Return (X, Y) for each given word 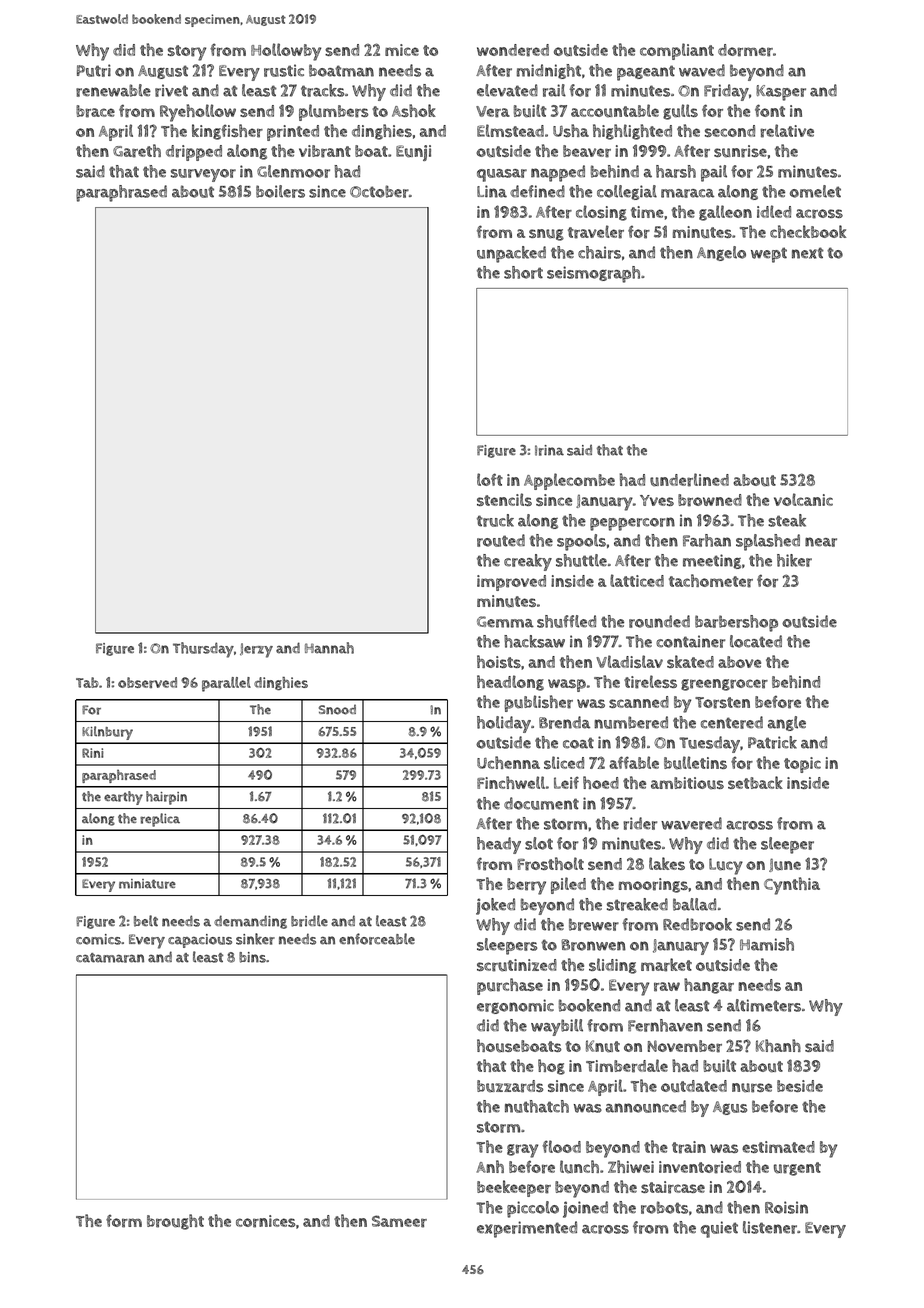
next (808, 253)
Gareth (137, 151)
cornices (266, 1221)
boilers (280, 191)
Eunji (413, 153)
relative (787, 131)
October (379, 191)
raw (667, 987)
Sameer (399, 1221)
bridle (309, 921)
